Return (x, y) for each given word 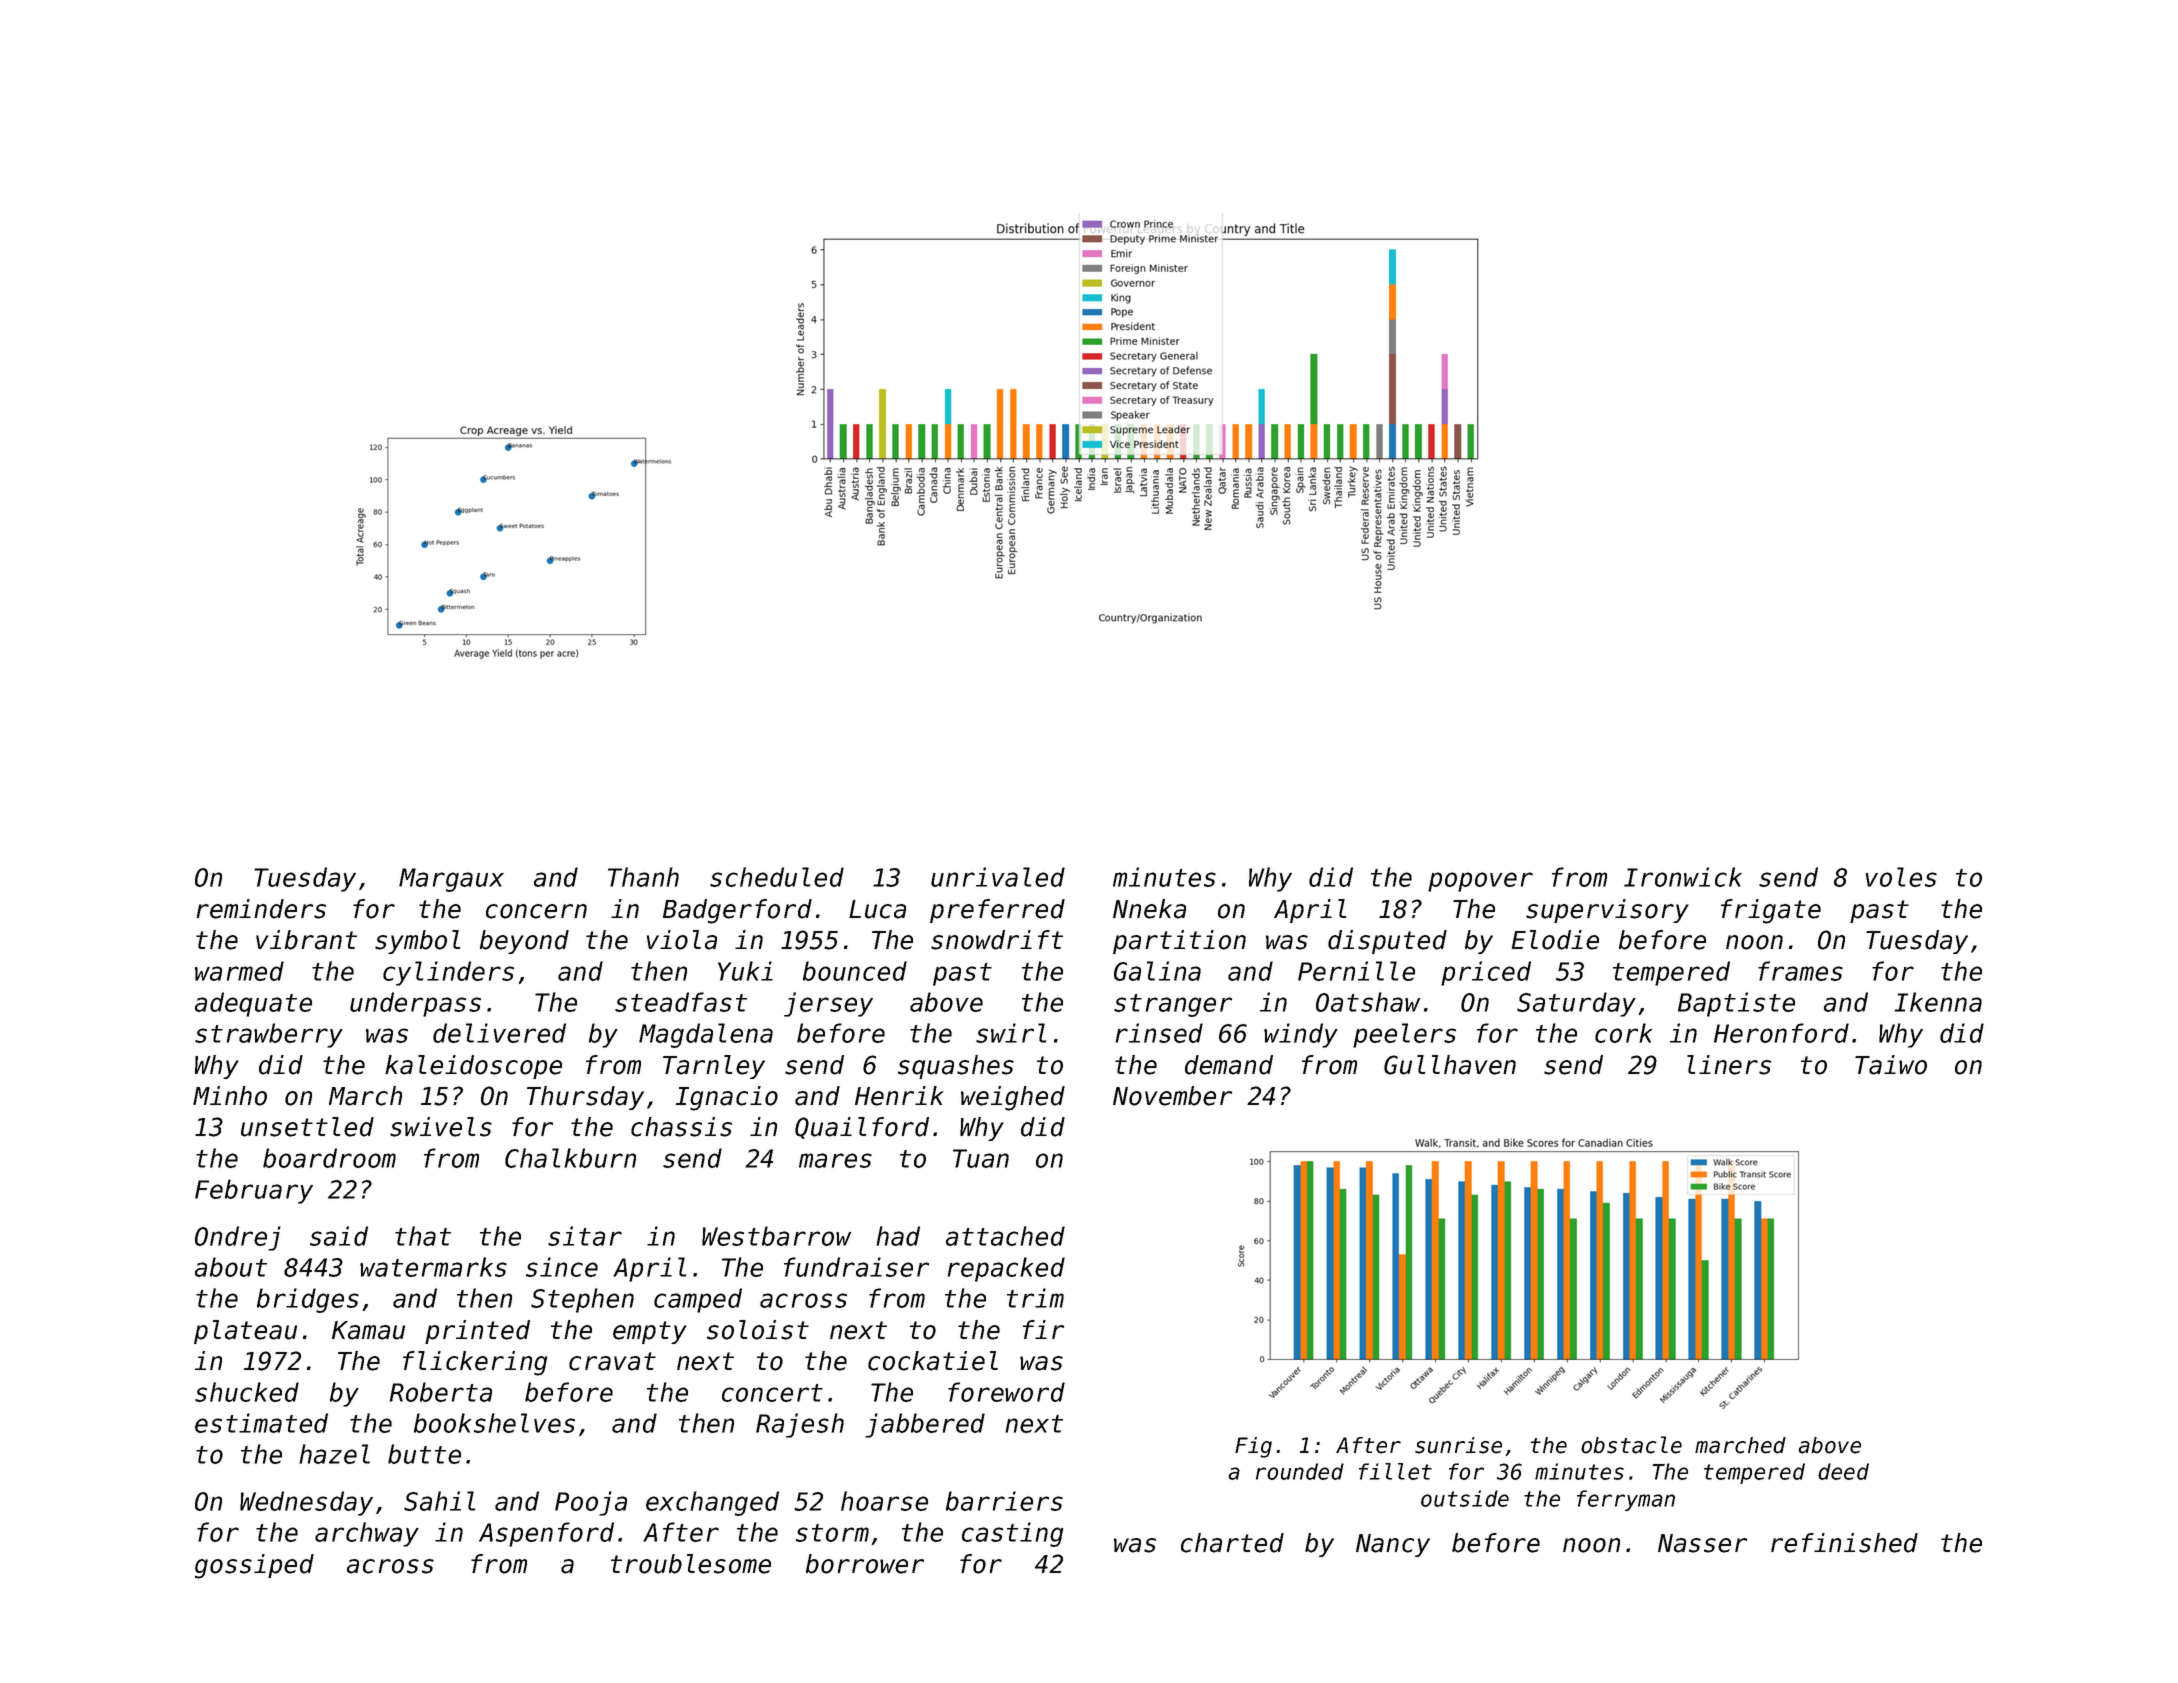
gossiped (254, 1566)
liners (1729, 1065)
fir (1043, 1329)
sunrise (1458, 1445)
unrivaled (998, 877)
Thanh (643, 877)
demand (1229, 1065)
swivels (441, 1127)
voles (1901, 877)
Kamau (368, 1330)
